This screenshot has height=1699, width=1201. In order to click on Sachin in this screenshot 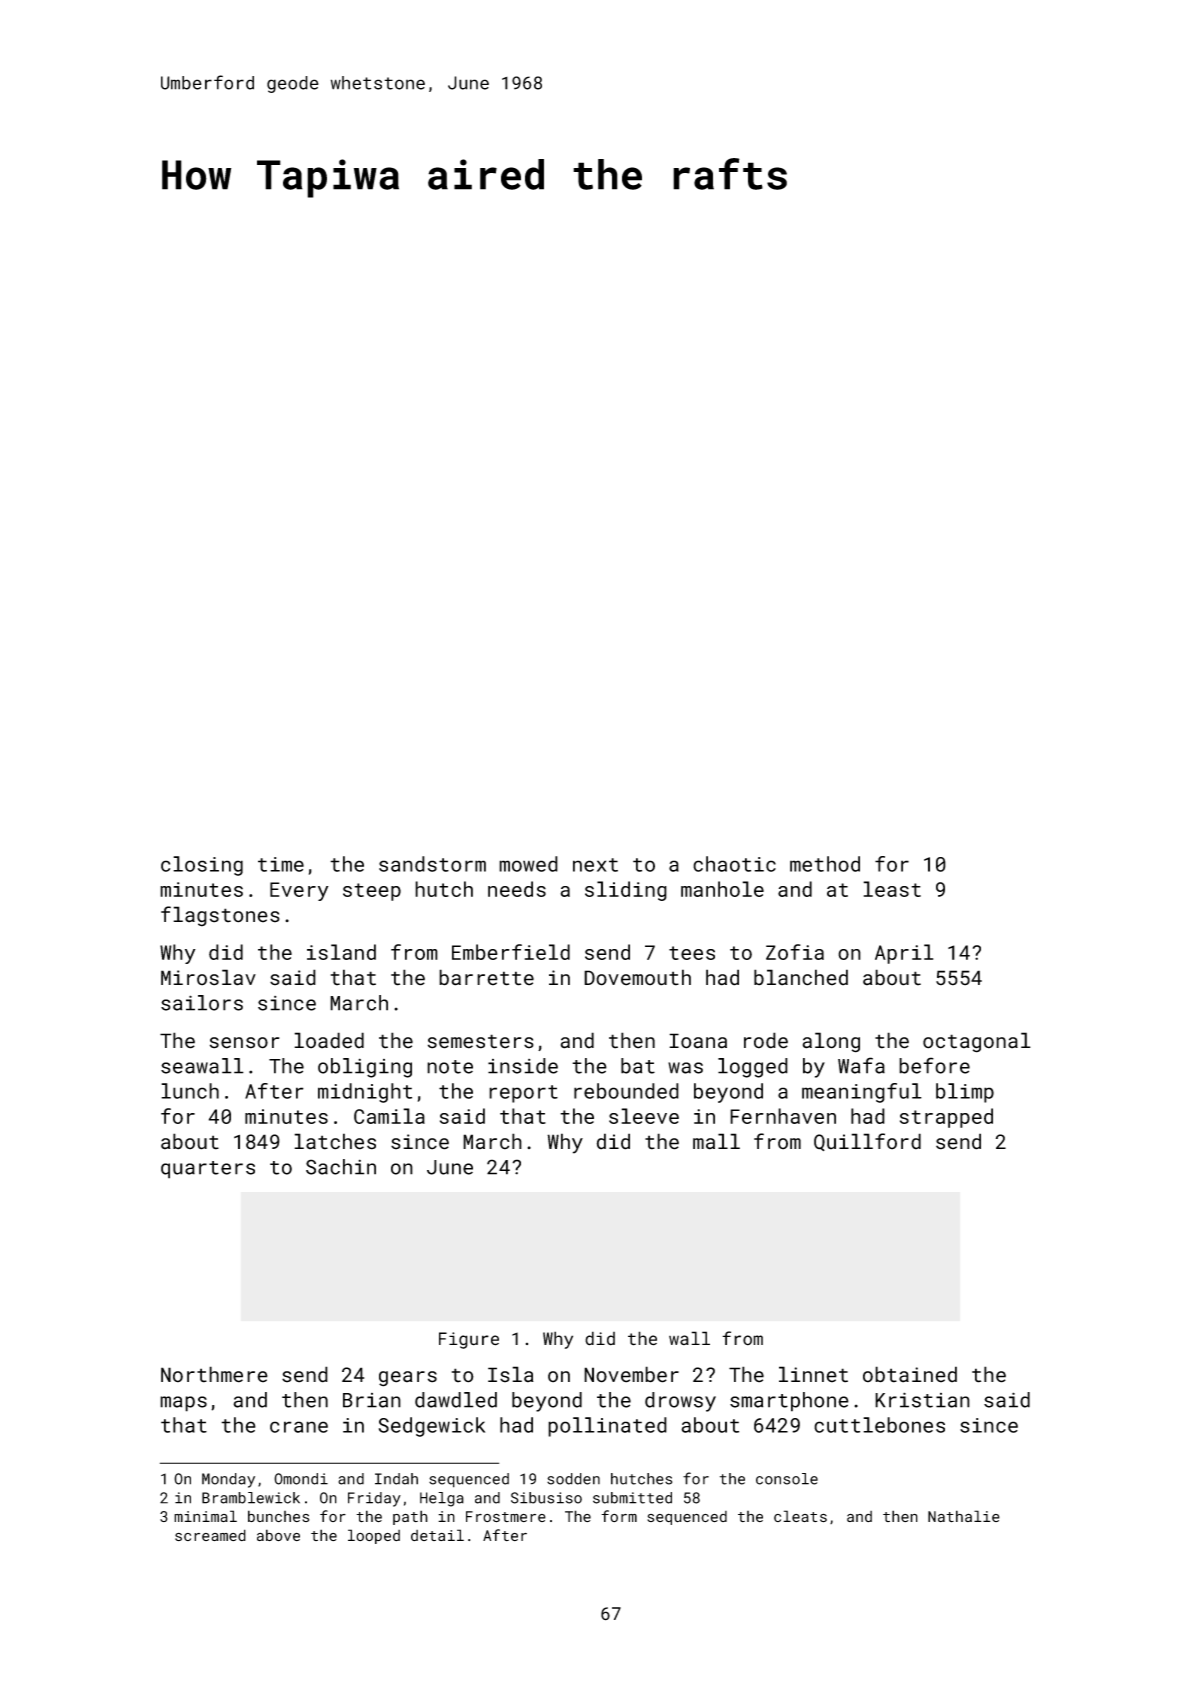, I will do `click(341, 1167)`.
